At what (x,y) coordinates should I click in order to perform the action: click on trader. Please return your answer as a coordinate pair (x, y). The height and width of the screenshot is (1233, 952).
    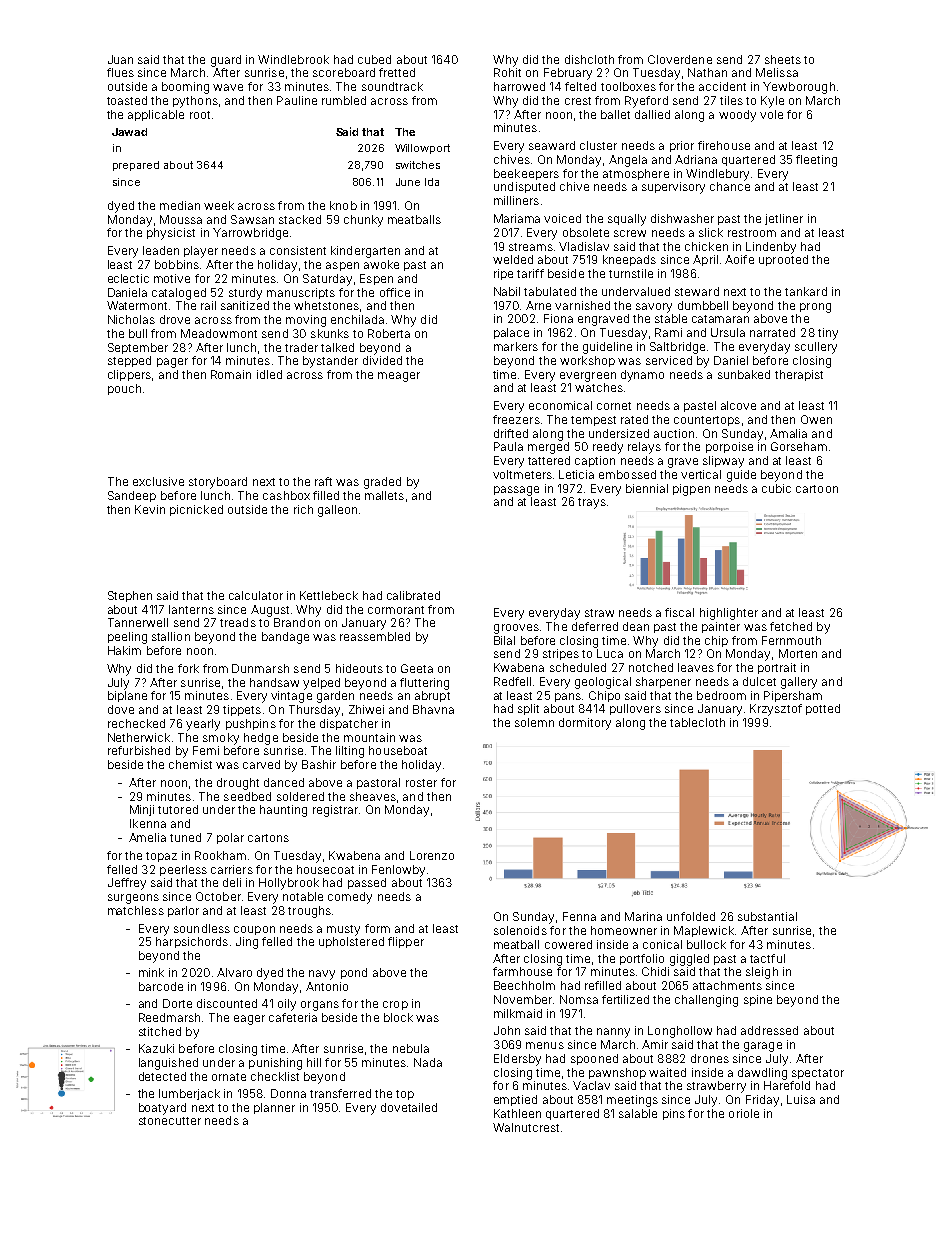
    Looking at the image, I should click on (301, 347).
